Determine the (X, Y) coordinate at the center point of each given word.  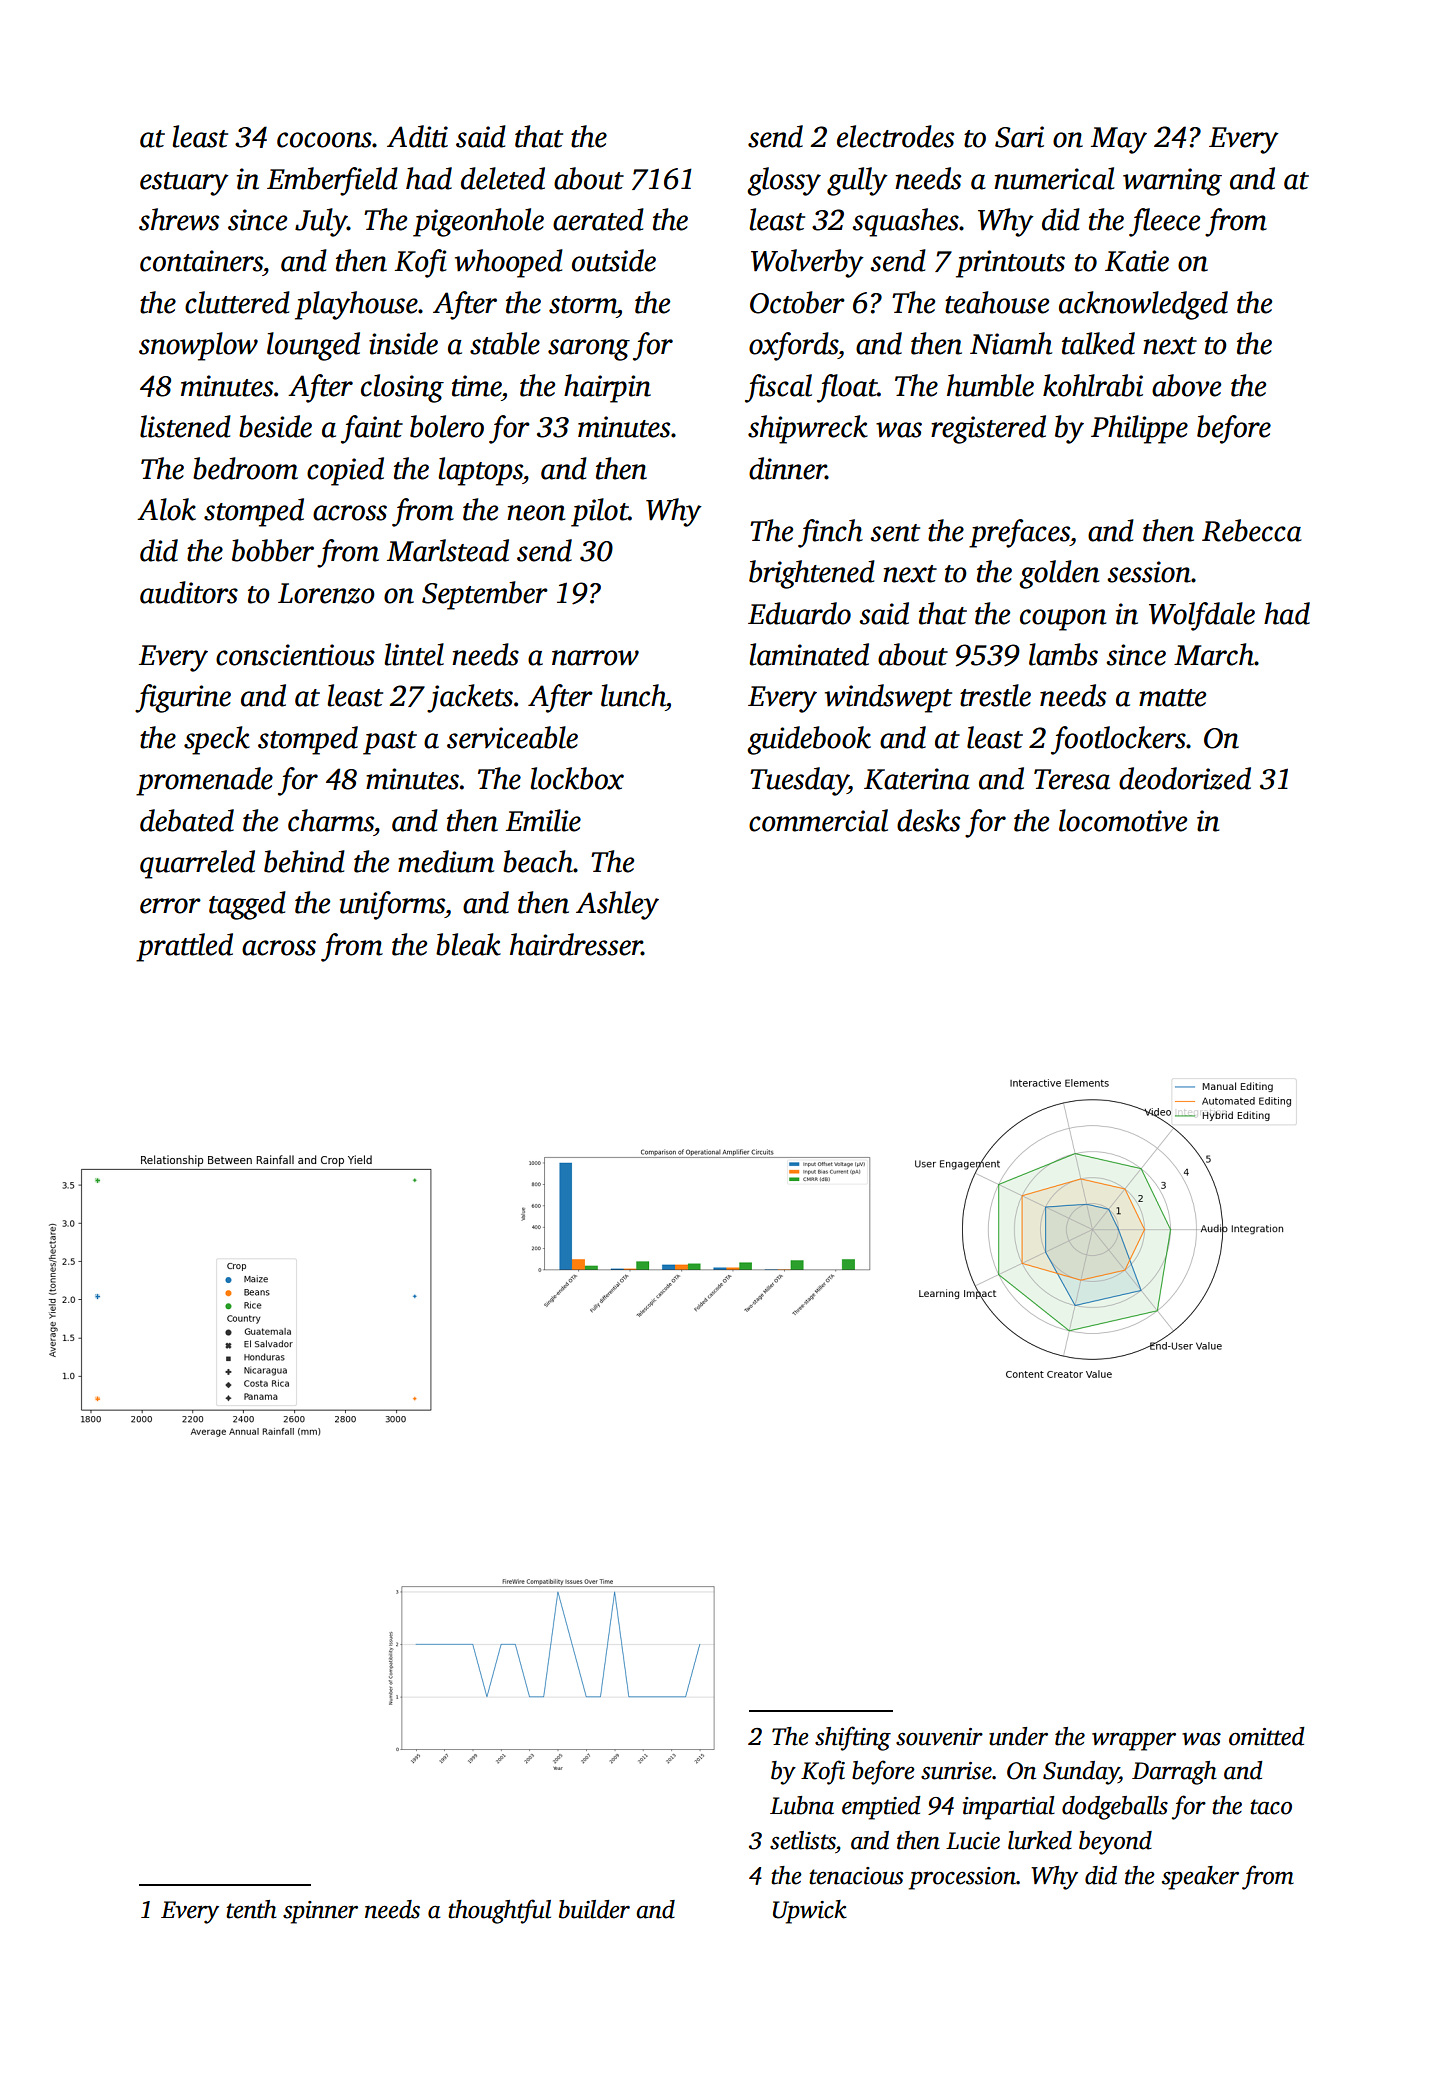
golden (1059, 574)
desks (928, 820)
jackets (470, 698)
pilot (599, 512)
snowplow (198, 346)
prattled (184, 947)
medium (446, 861)
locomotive (1123, 820)
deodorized (1185, 778)
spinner (320, 1912)
